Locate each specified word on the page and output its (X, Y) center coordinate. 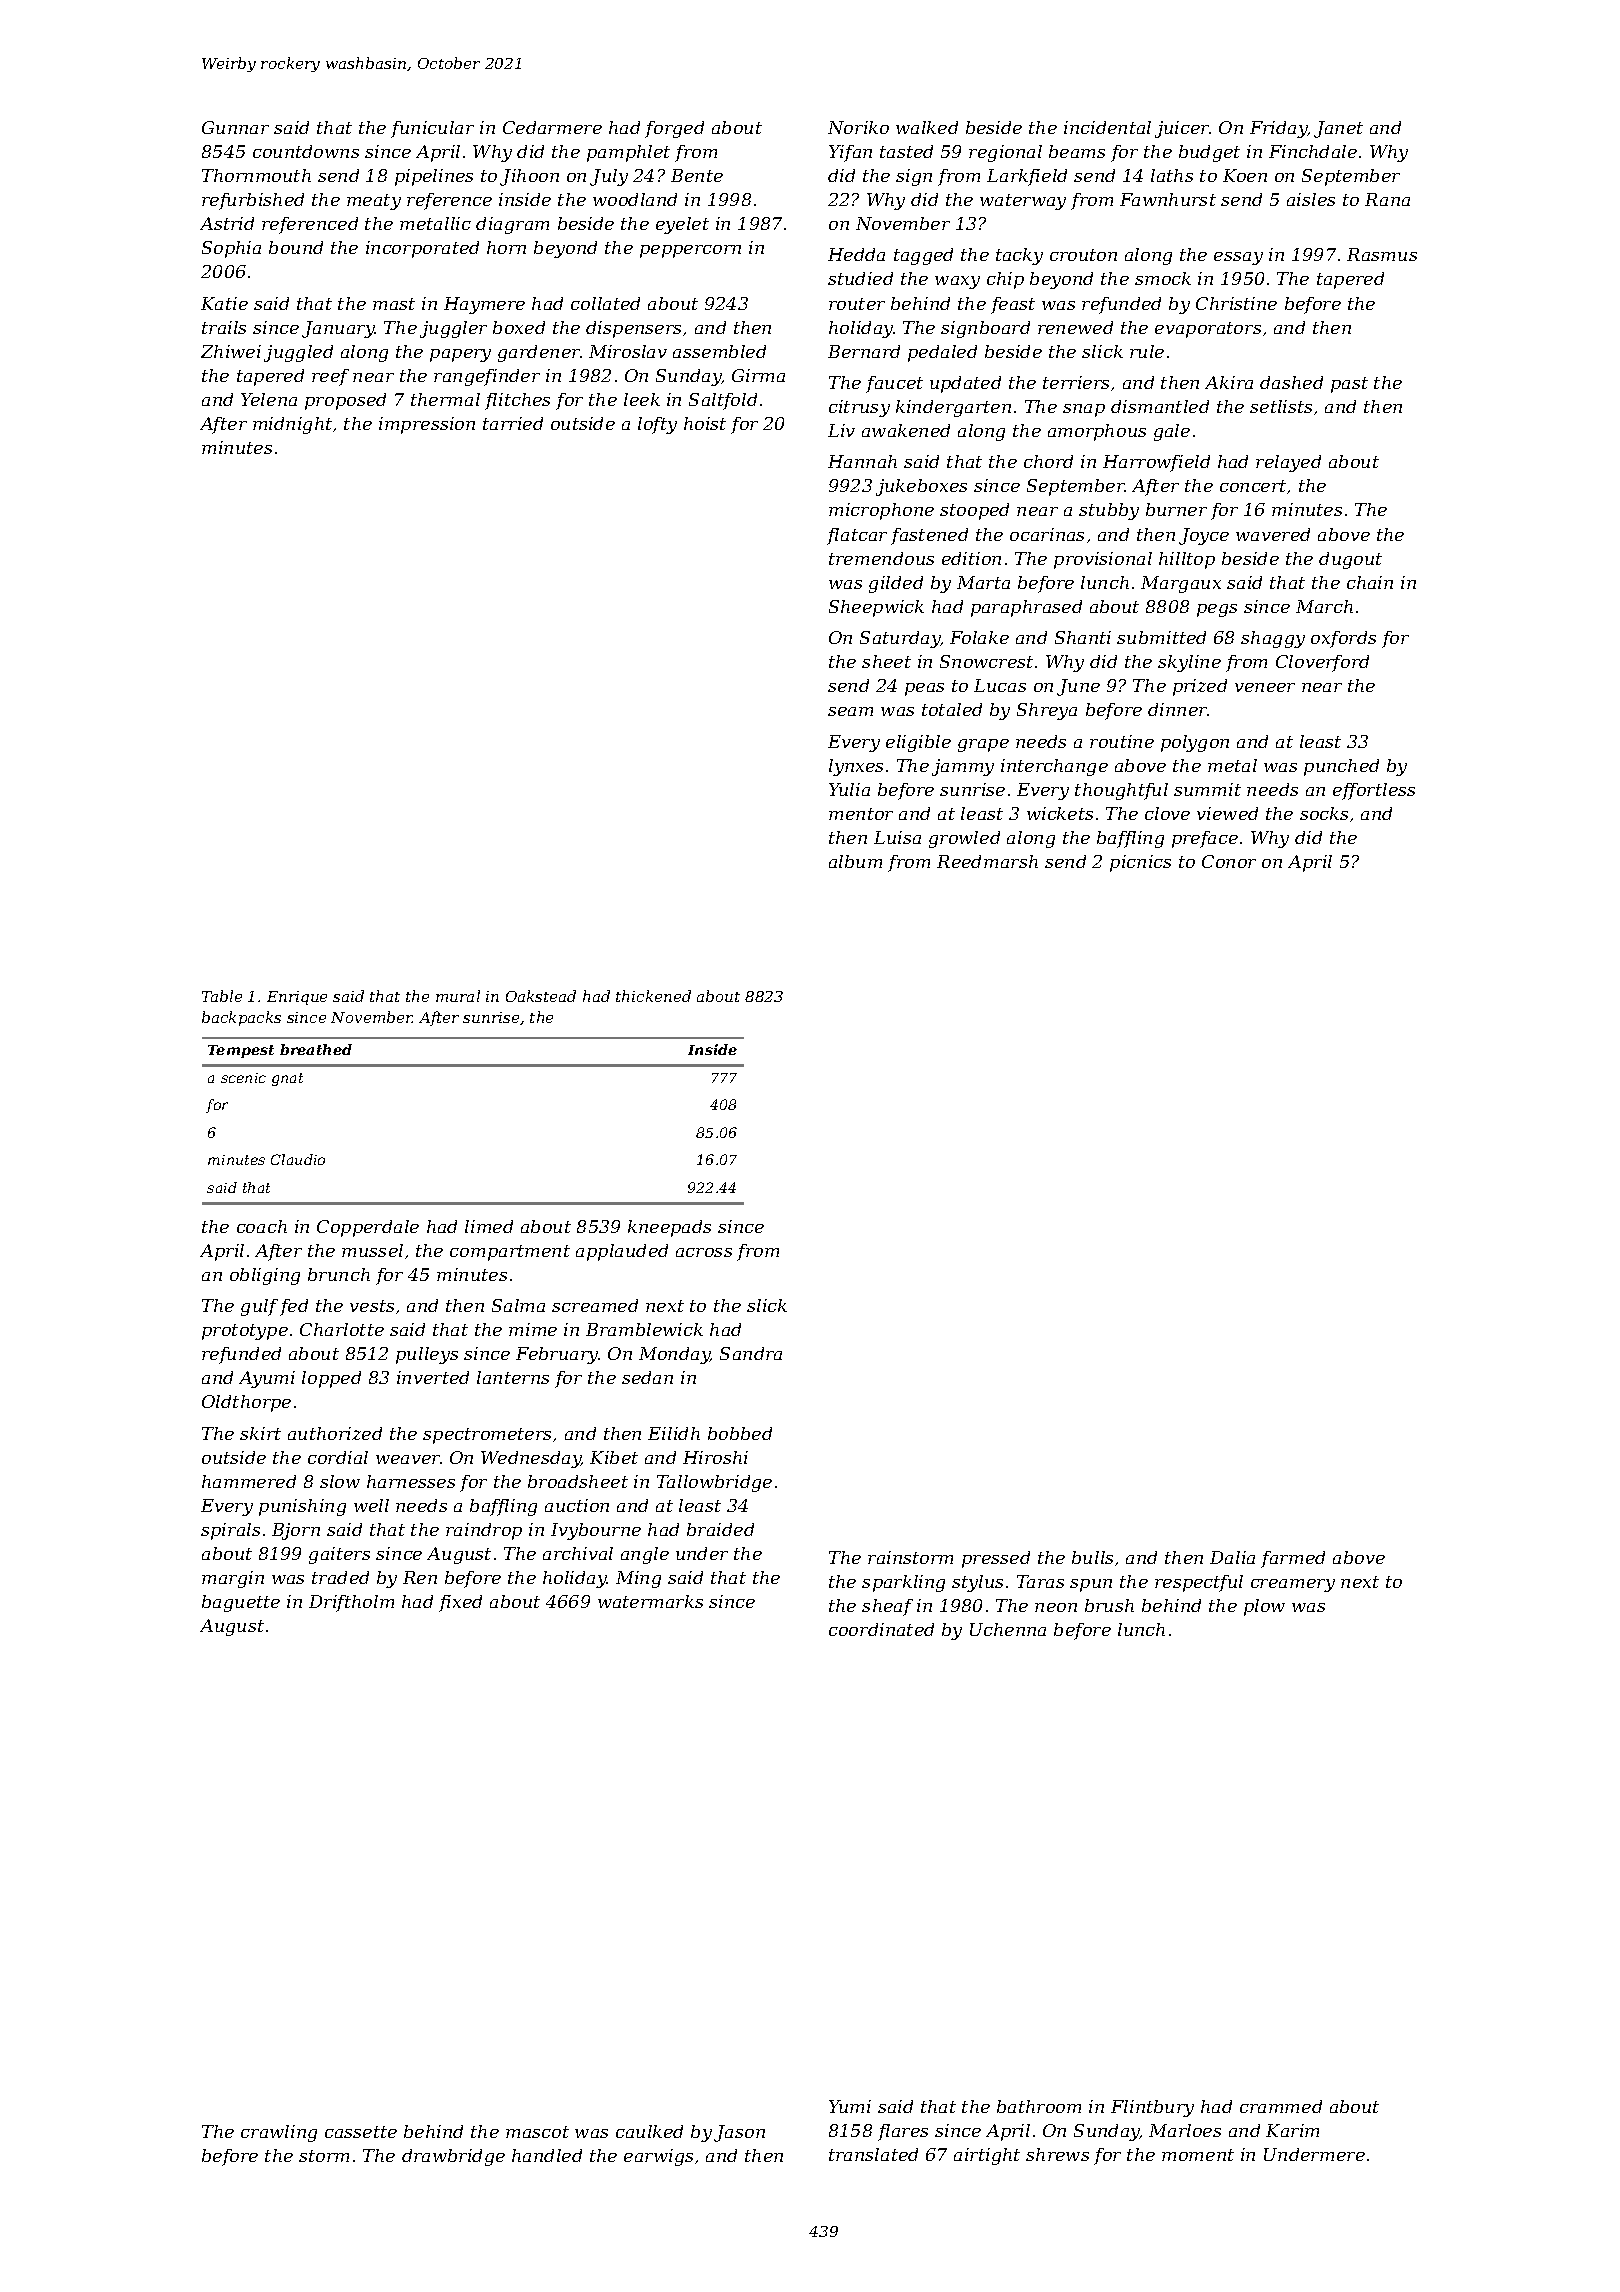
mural (458, 996)
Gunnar (235, 127)
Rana (1387, 199)
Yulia (849, 789)
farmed (1293, 1559)
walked (927, 127)
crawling (279, 2133)
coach (262, 1226)
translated (873, 2154)
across (704, 1252)
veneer (1265, 687)
